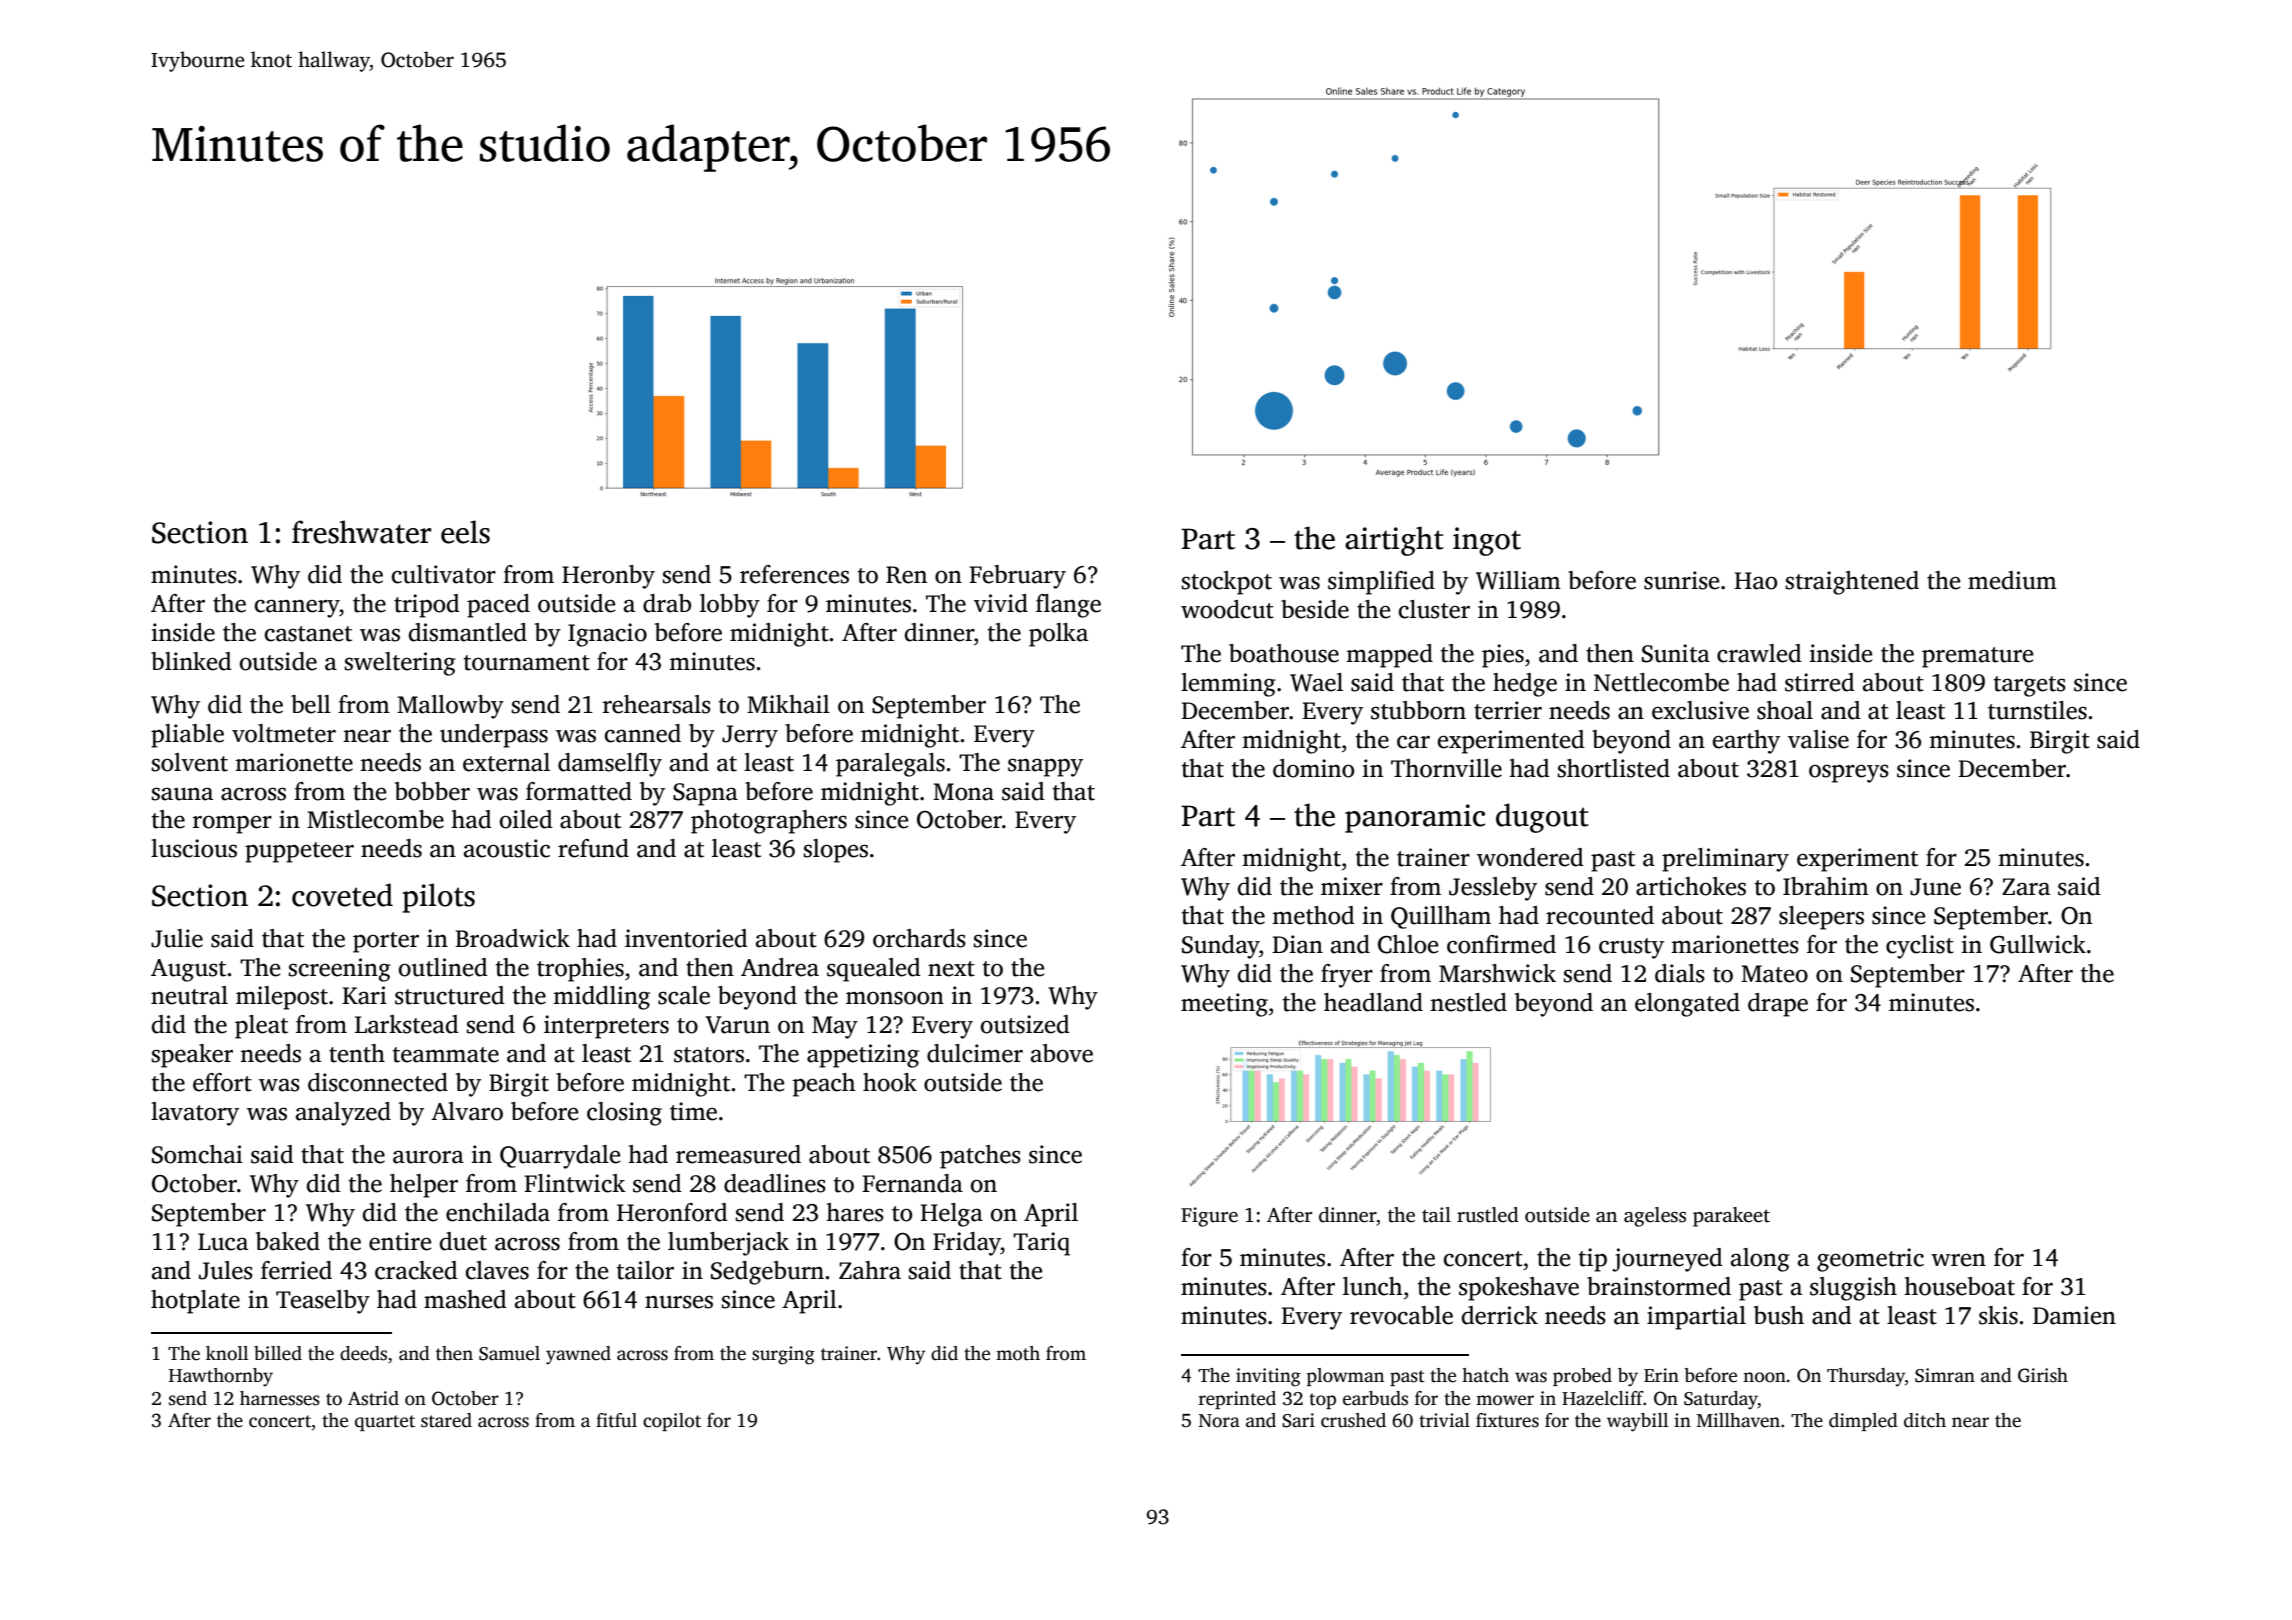 The width and height of the screenshot is (2292, 1620). What do you see at coordinates (1691, 886) in the screenshot?
I see `artichokes` at bounding box center [1691, 886].
